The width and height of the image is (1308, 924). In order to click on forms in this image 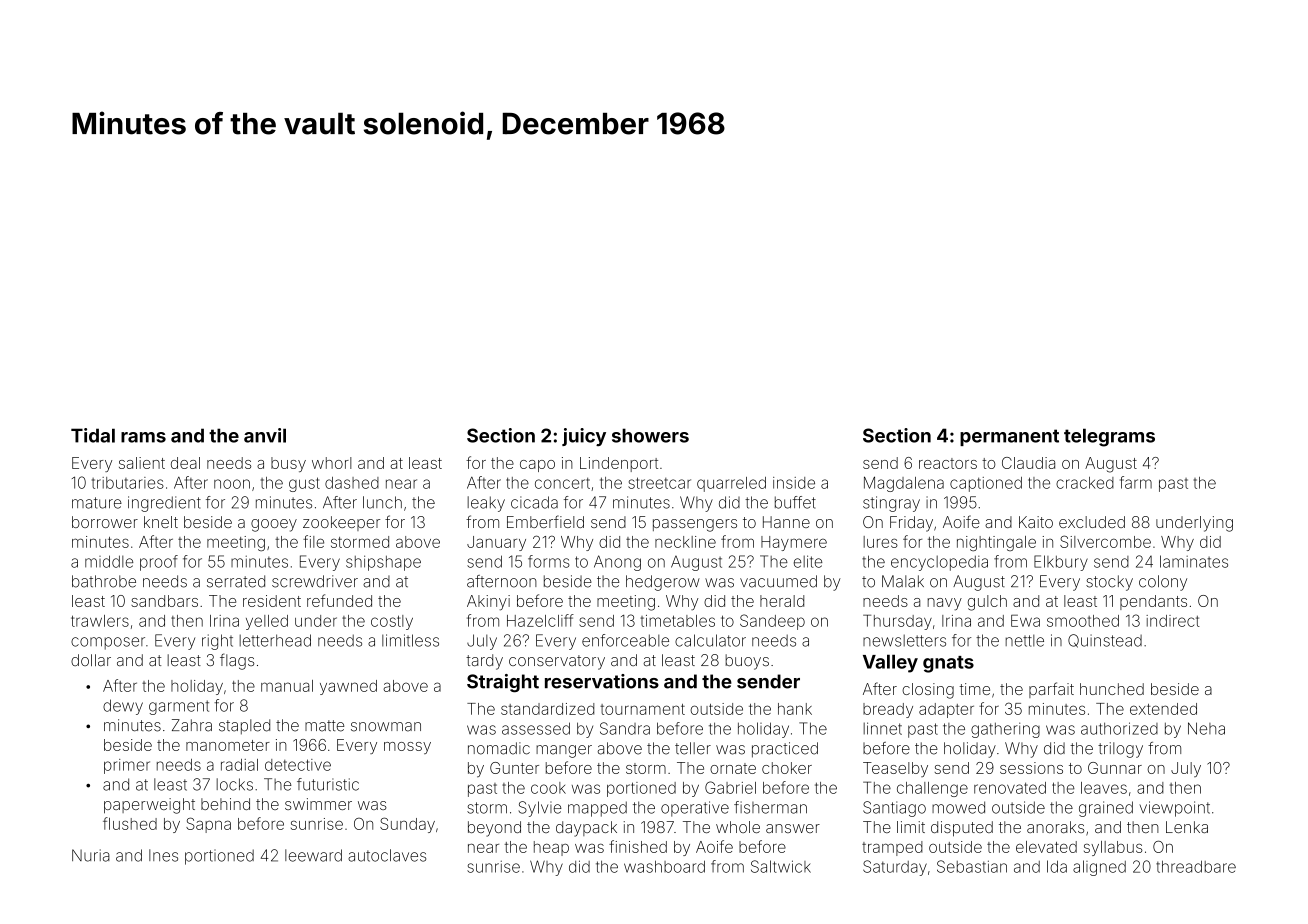, I will do `click(549, 561)`.
